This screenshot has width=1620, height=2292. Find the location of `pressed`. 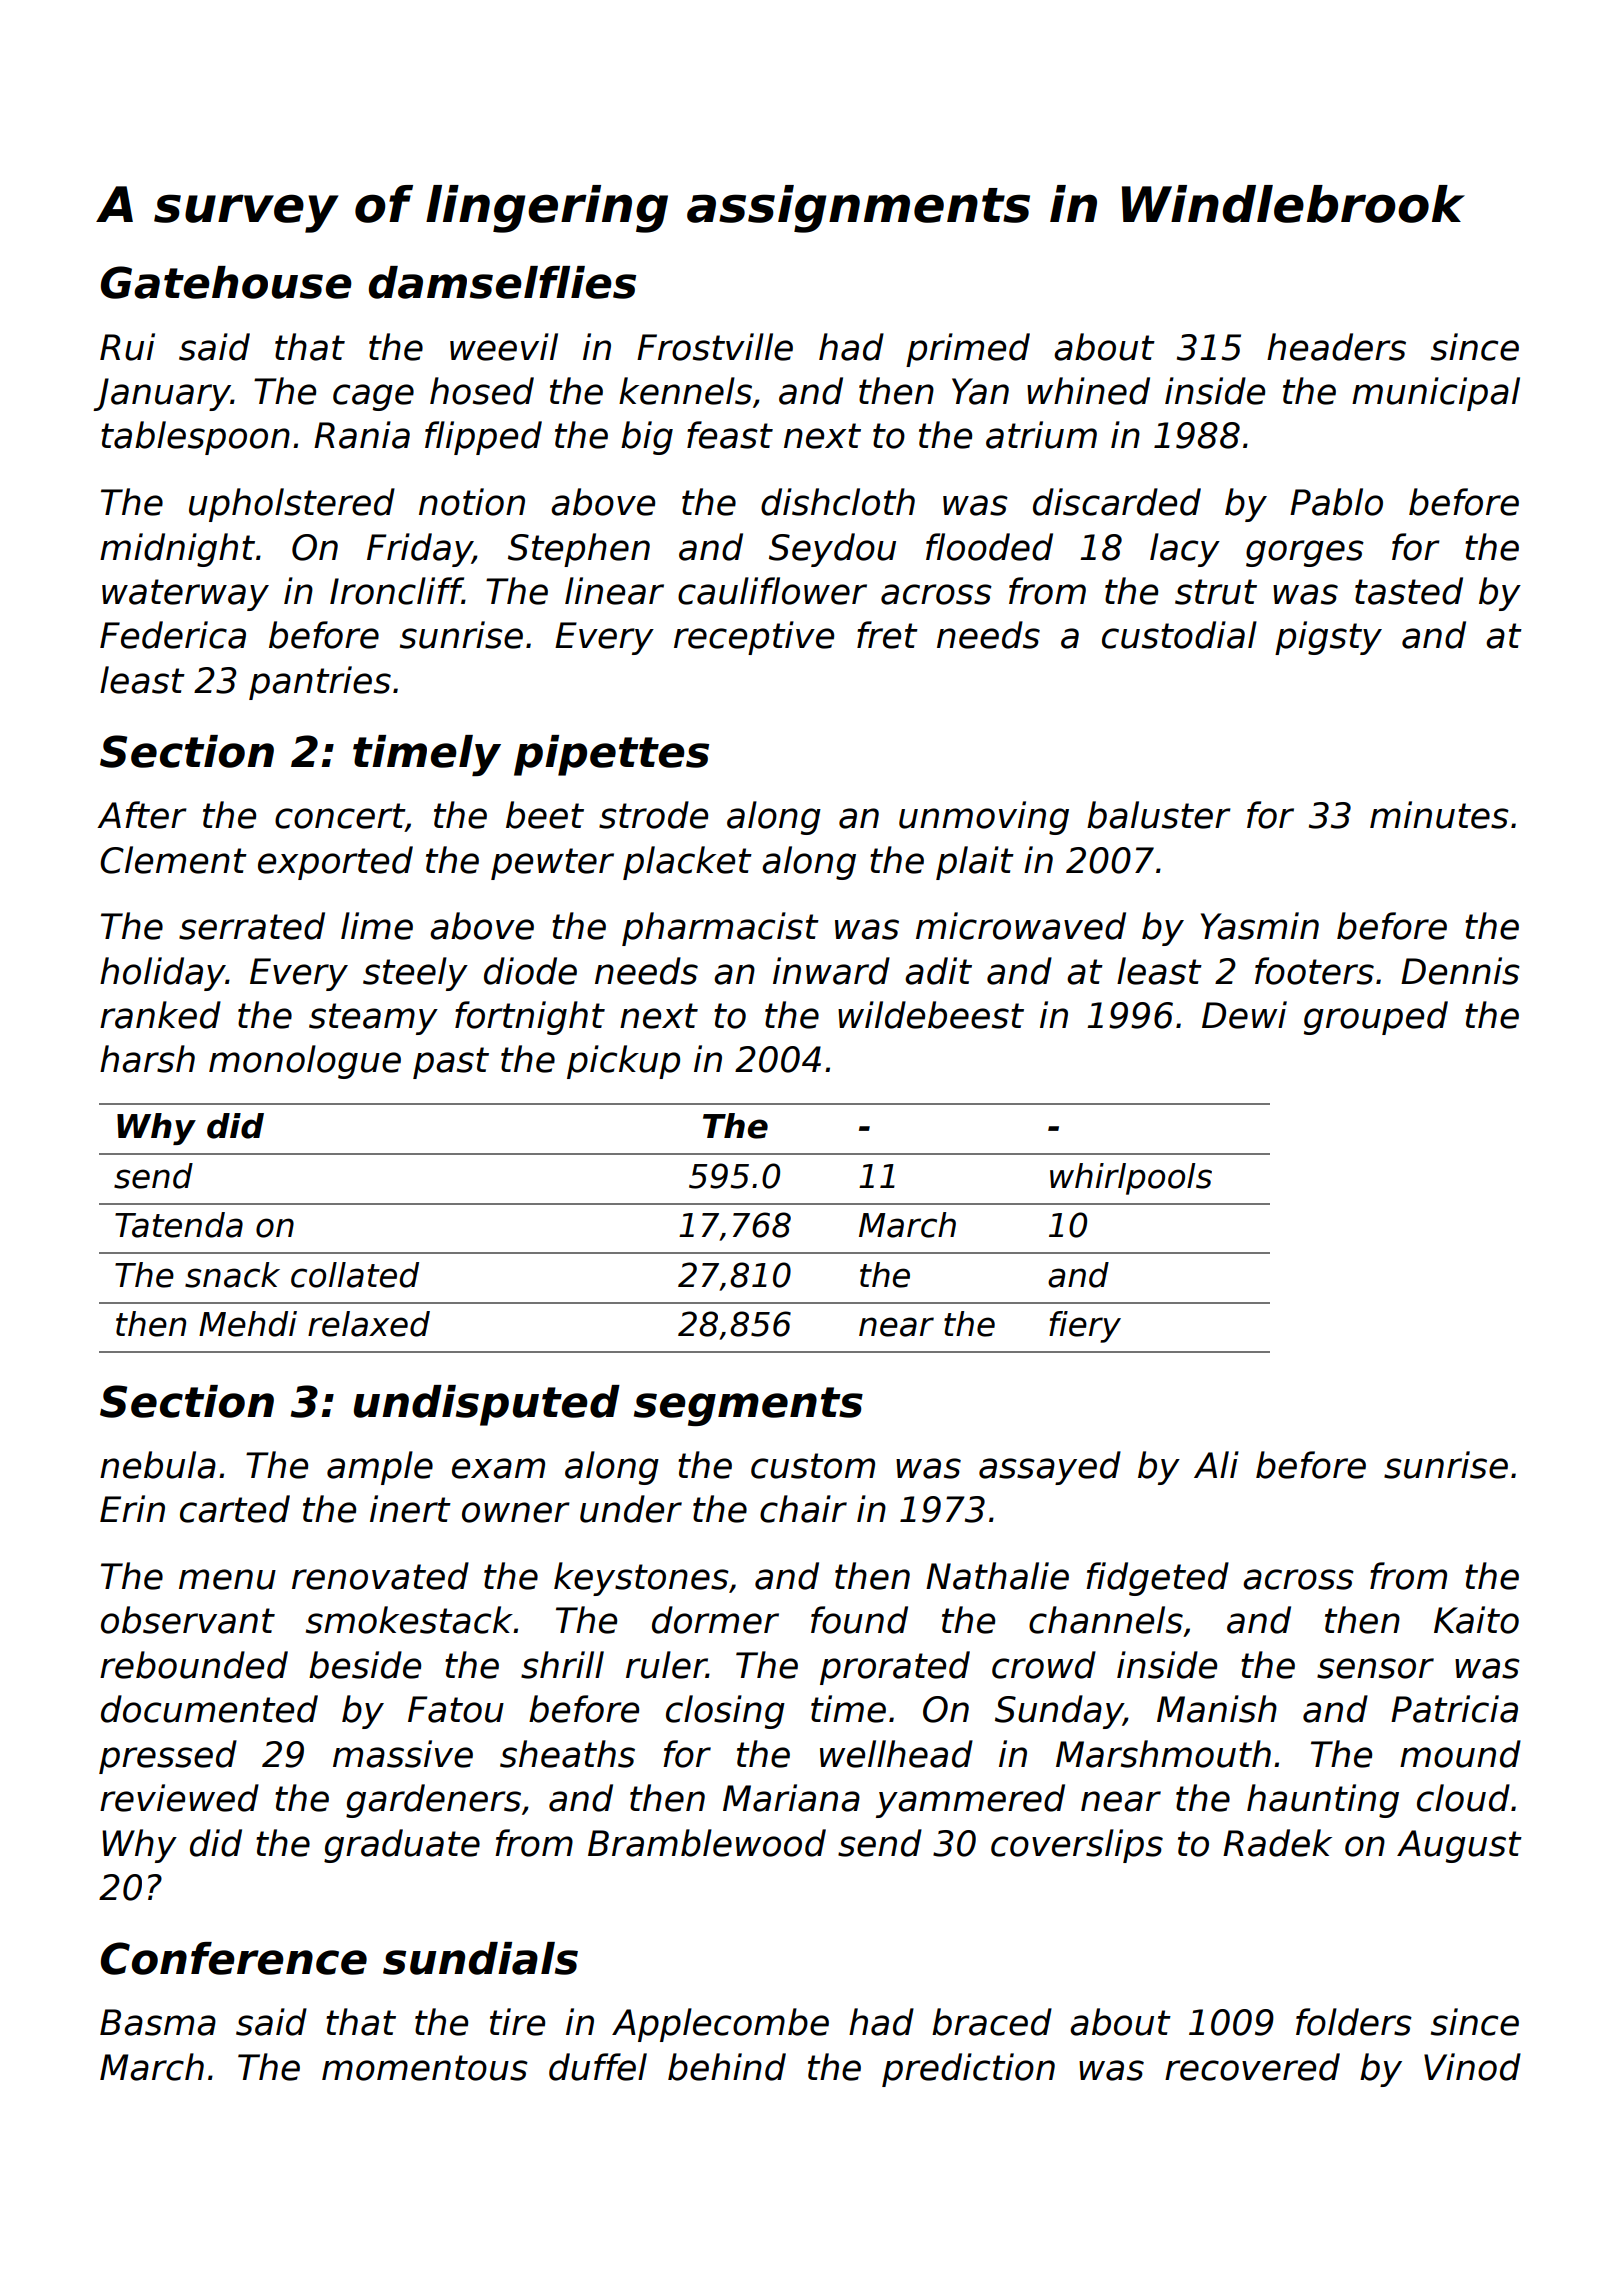

pressed is located at coordinates (168, 1757).
